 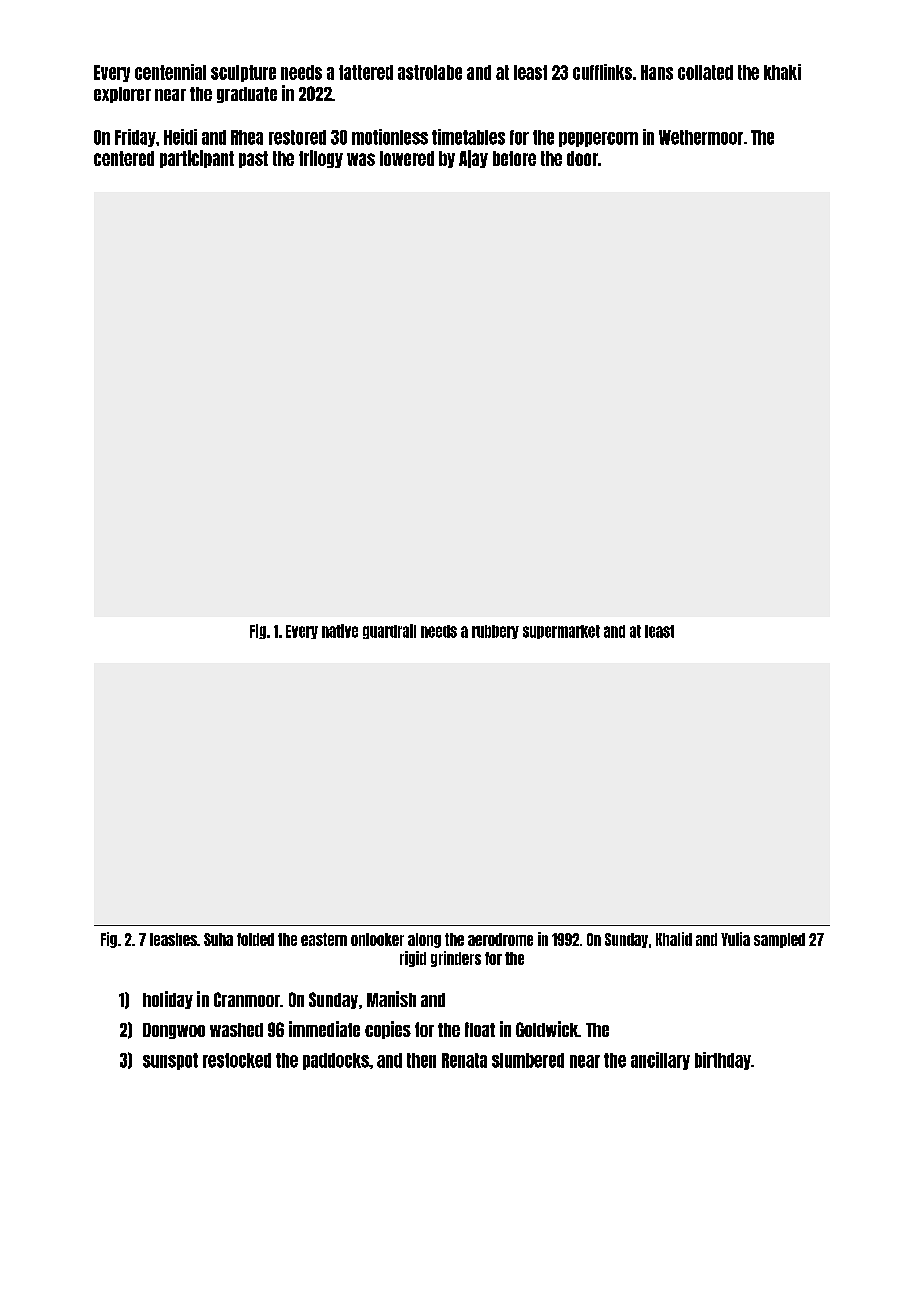 I want to click on folded, so click(x=255, y=939).
